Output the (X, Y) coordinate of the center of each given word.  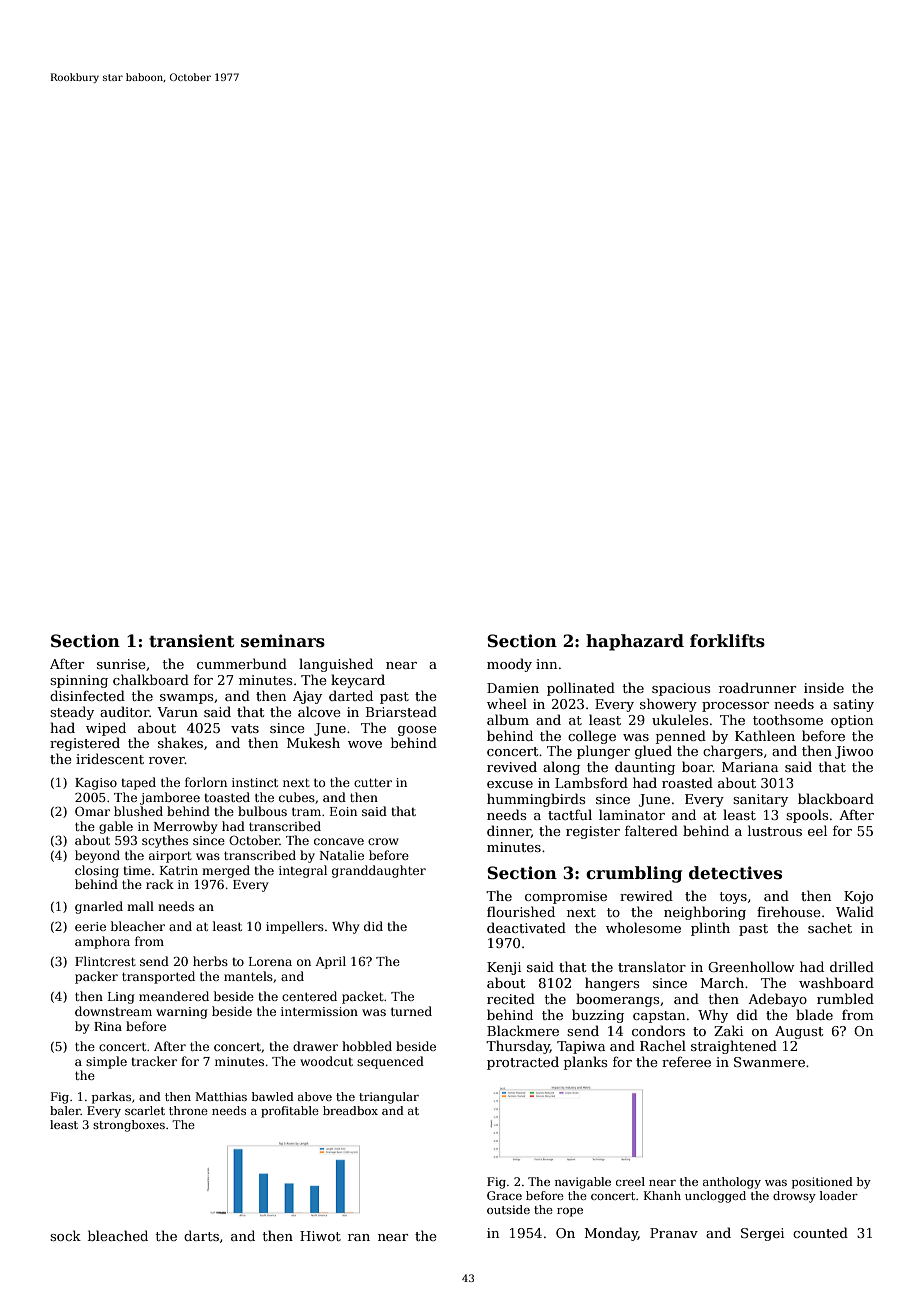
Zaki (728, 1030)
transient (191, 641)
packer (96, 977)
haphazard (635, 642)
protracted (523, 1063)
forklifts (727, 641)
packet (363, 997)
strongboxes (129, 1126)
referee (686, 1061)
